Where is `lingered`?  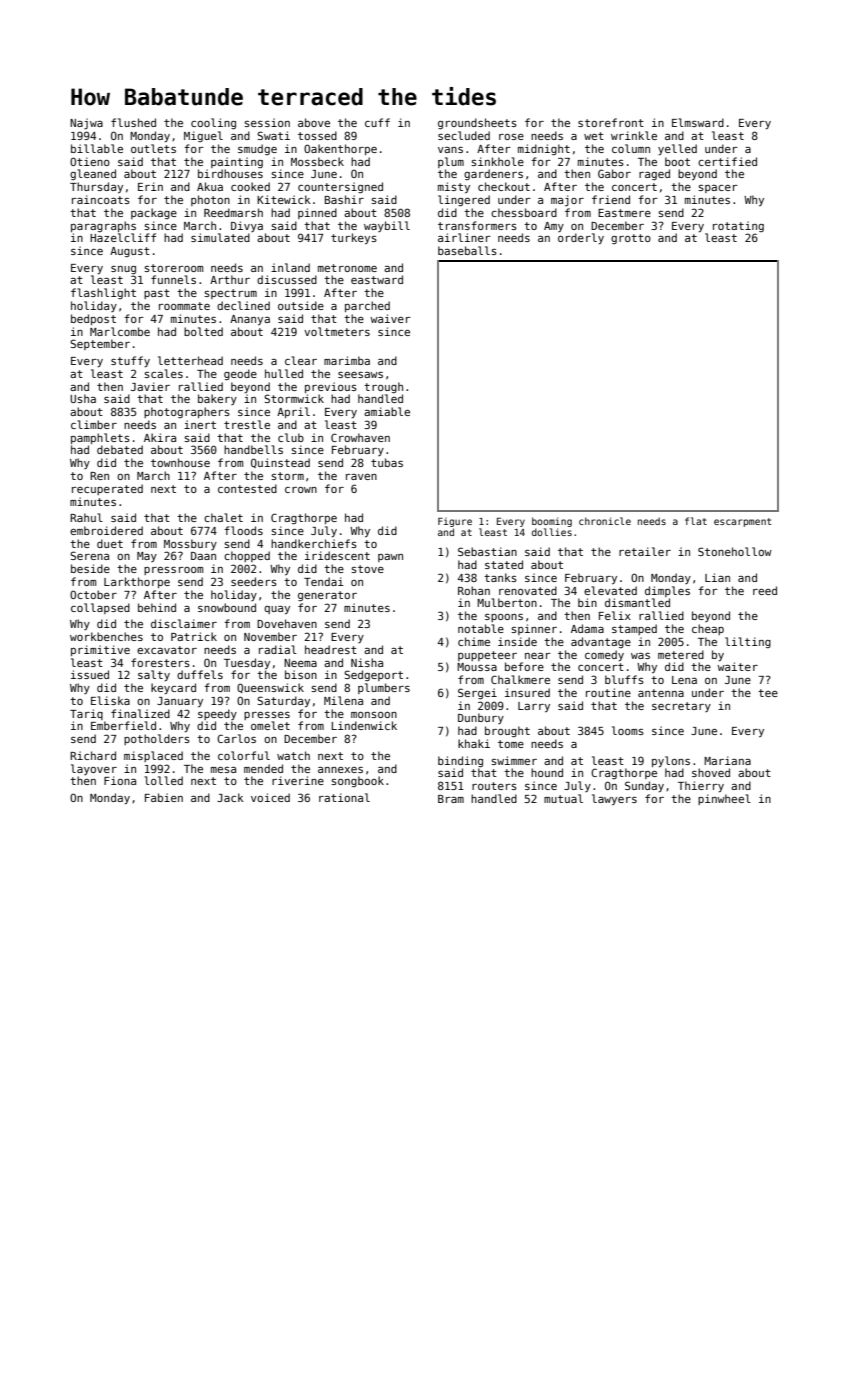 lingered is located at coordinates (464, 200).
